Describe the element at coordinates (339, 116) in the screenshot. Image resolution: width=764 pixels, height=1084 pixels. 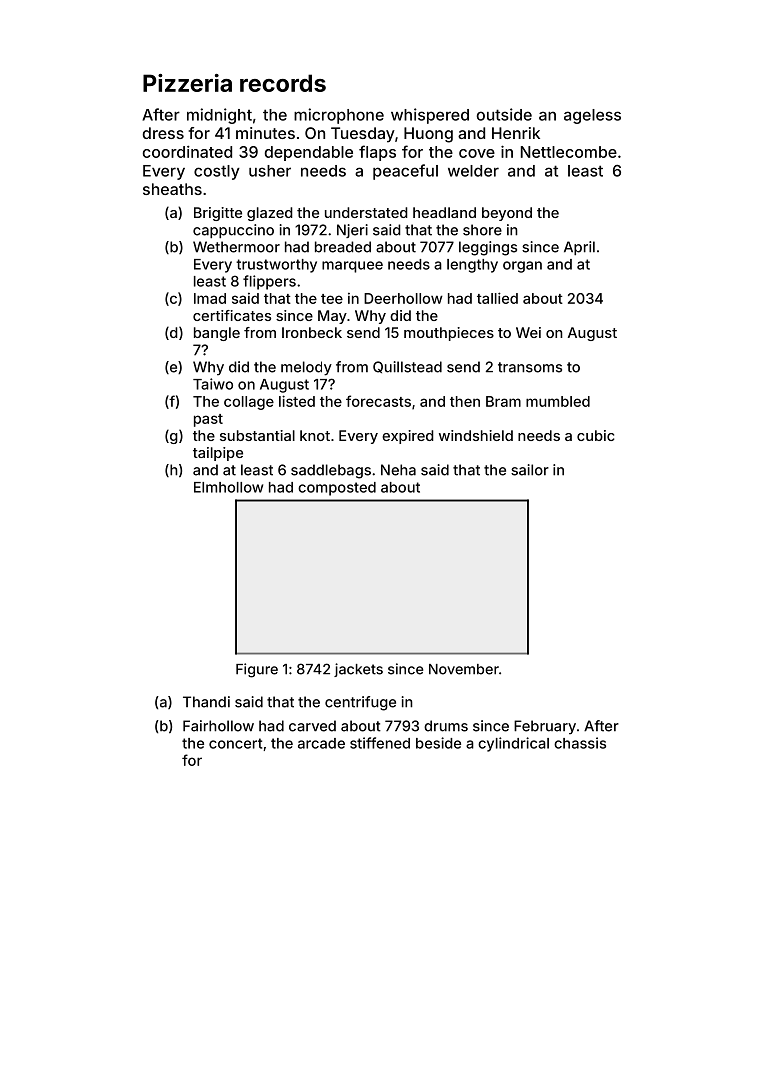
I see `microphone` at that location.
